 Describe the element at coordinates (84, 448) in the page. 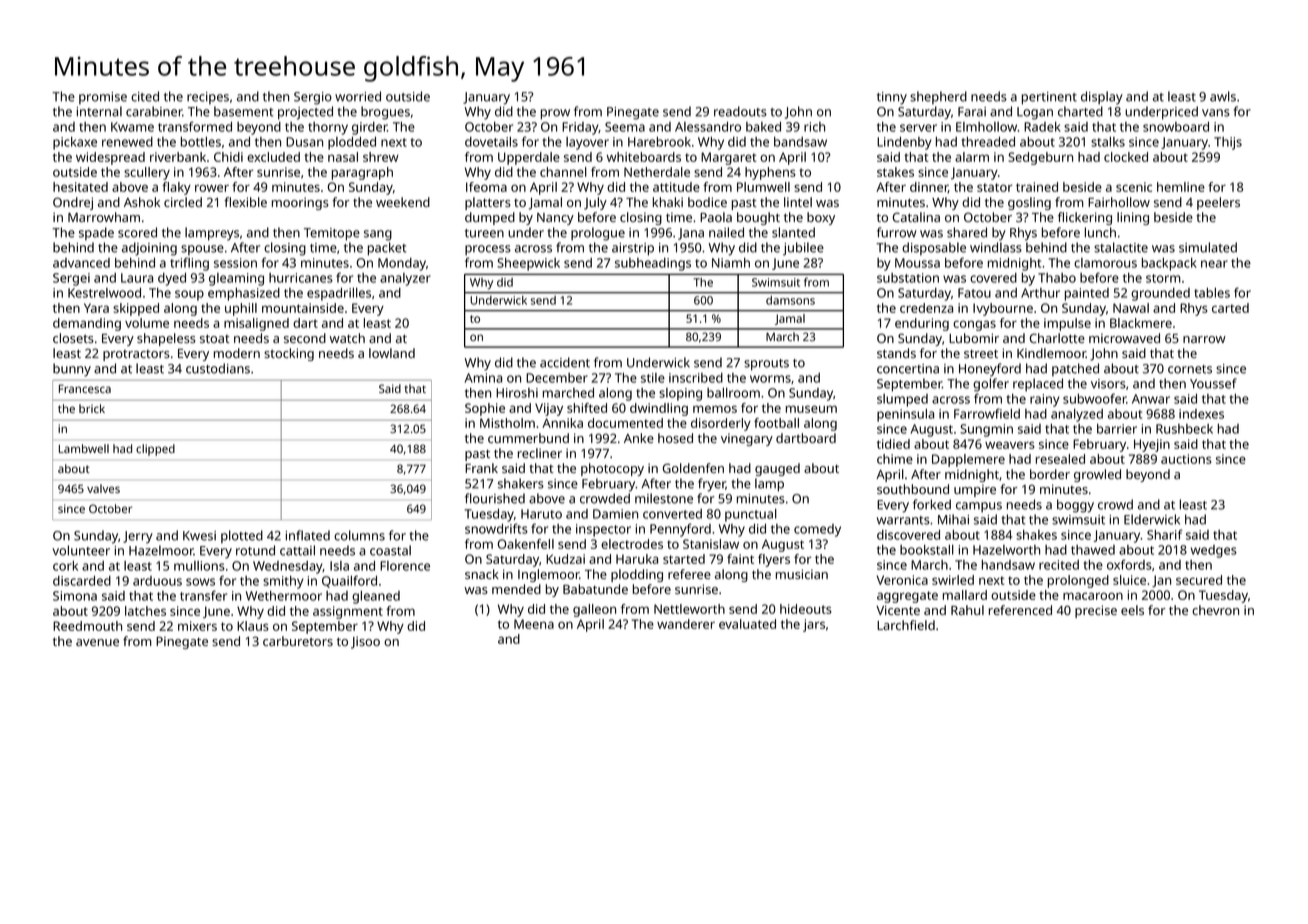

I see `Lambwell` at that location.
